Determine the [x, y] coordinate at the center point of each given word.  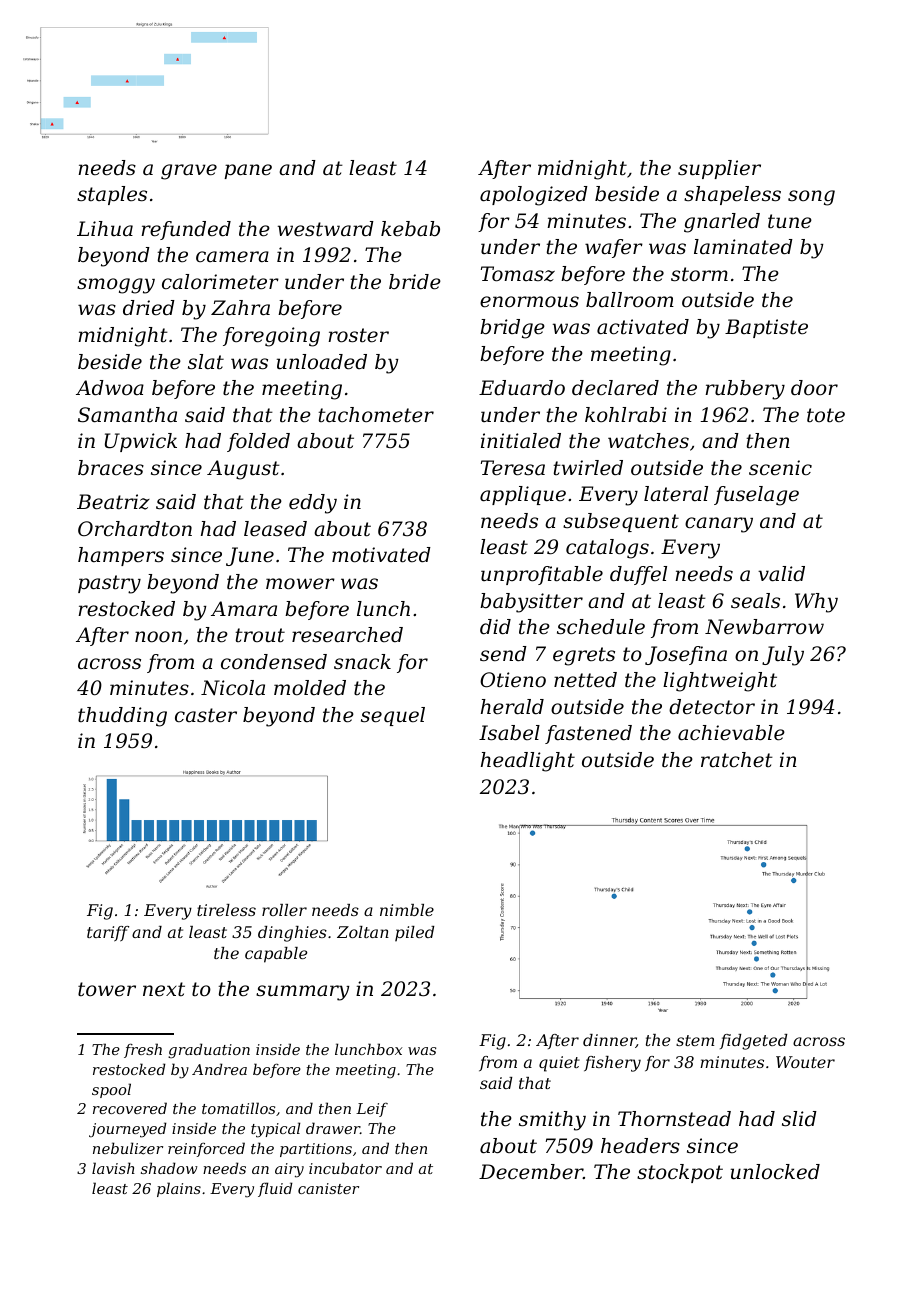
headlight [528, 762]
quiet [559, 1064]
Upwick [141, 442]
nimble [407, 910]
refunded [186, 230]
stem [695, 1040]
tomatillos [238, 1108]
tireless [226, 910]
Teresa [513, 468]
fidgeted [754, 1042]
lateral [676, 494]
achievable [731, 733]
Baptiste [766, 328]
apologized [534, 196]
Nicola [233, 688]
